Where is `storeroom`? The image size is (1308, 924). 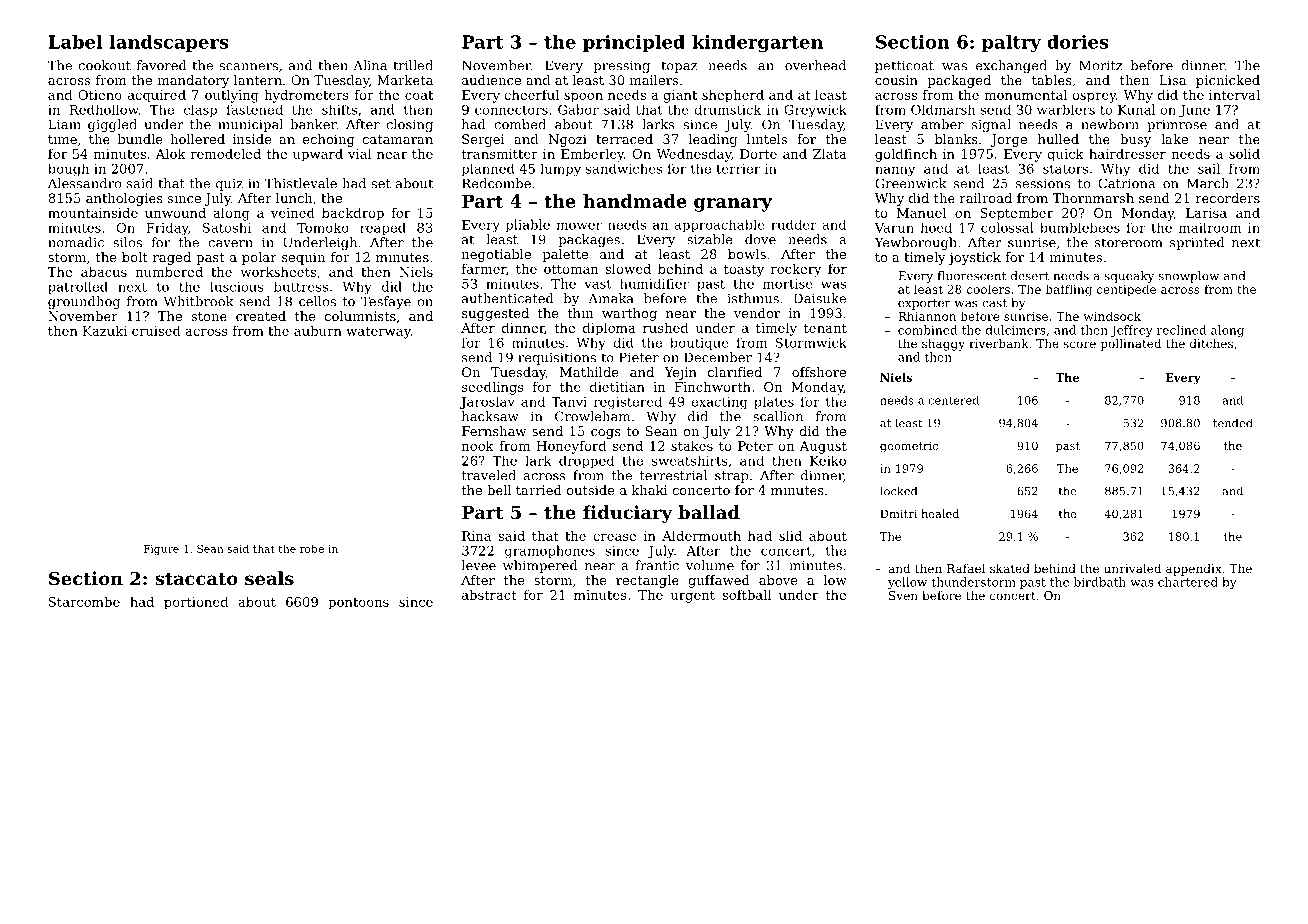
storeroom is located at coordinates (1129, 243).
